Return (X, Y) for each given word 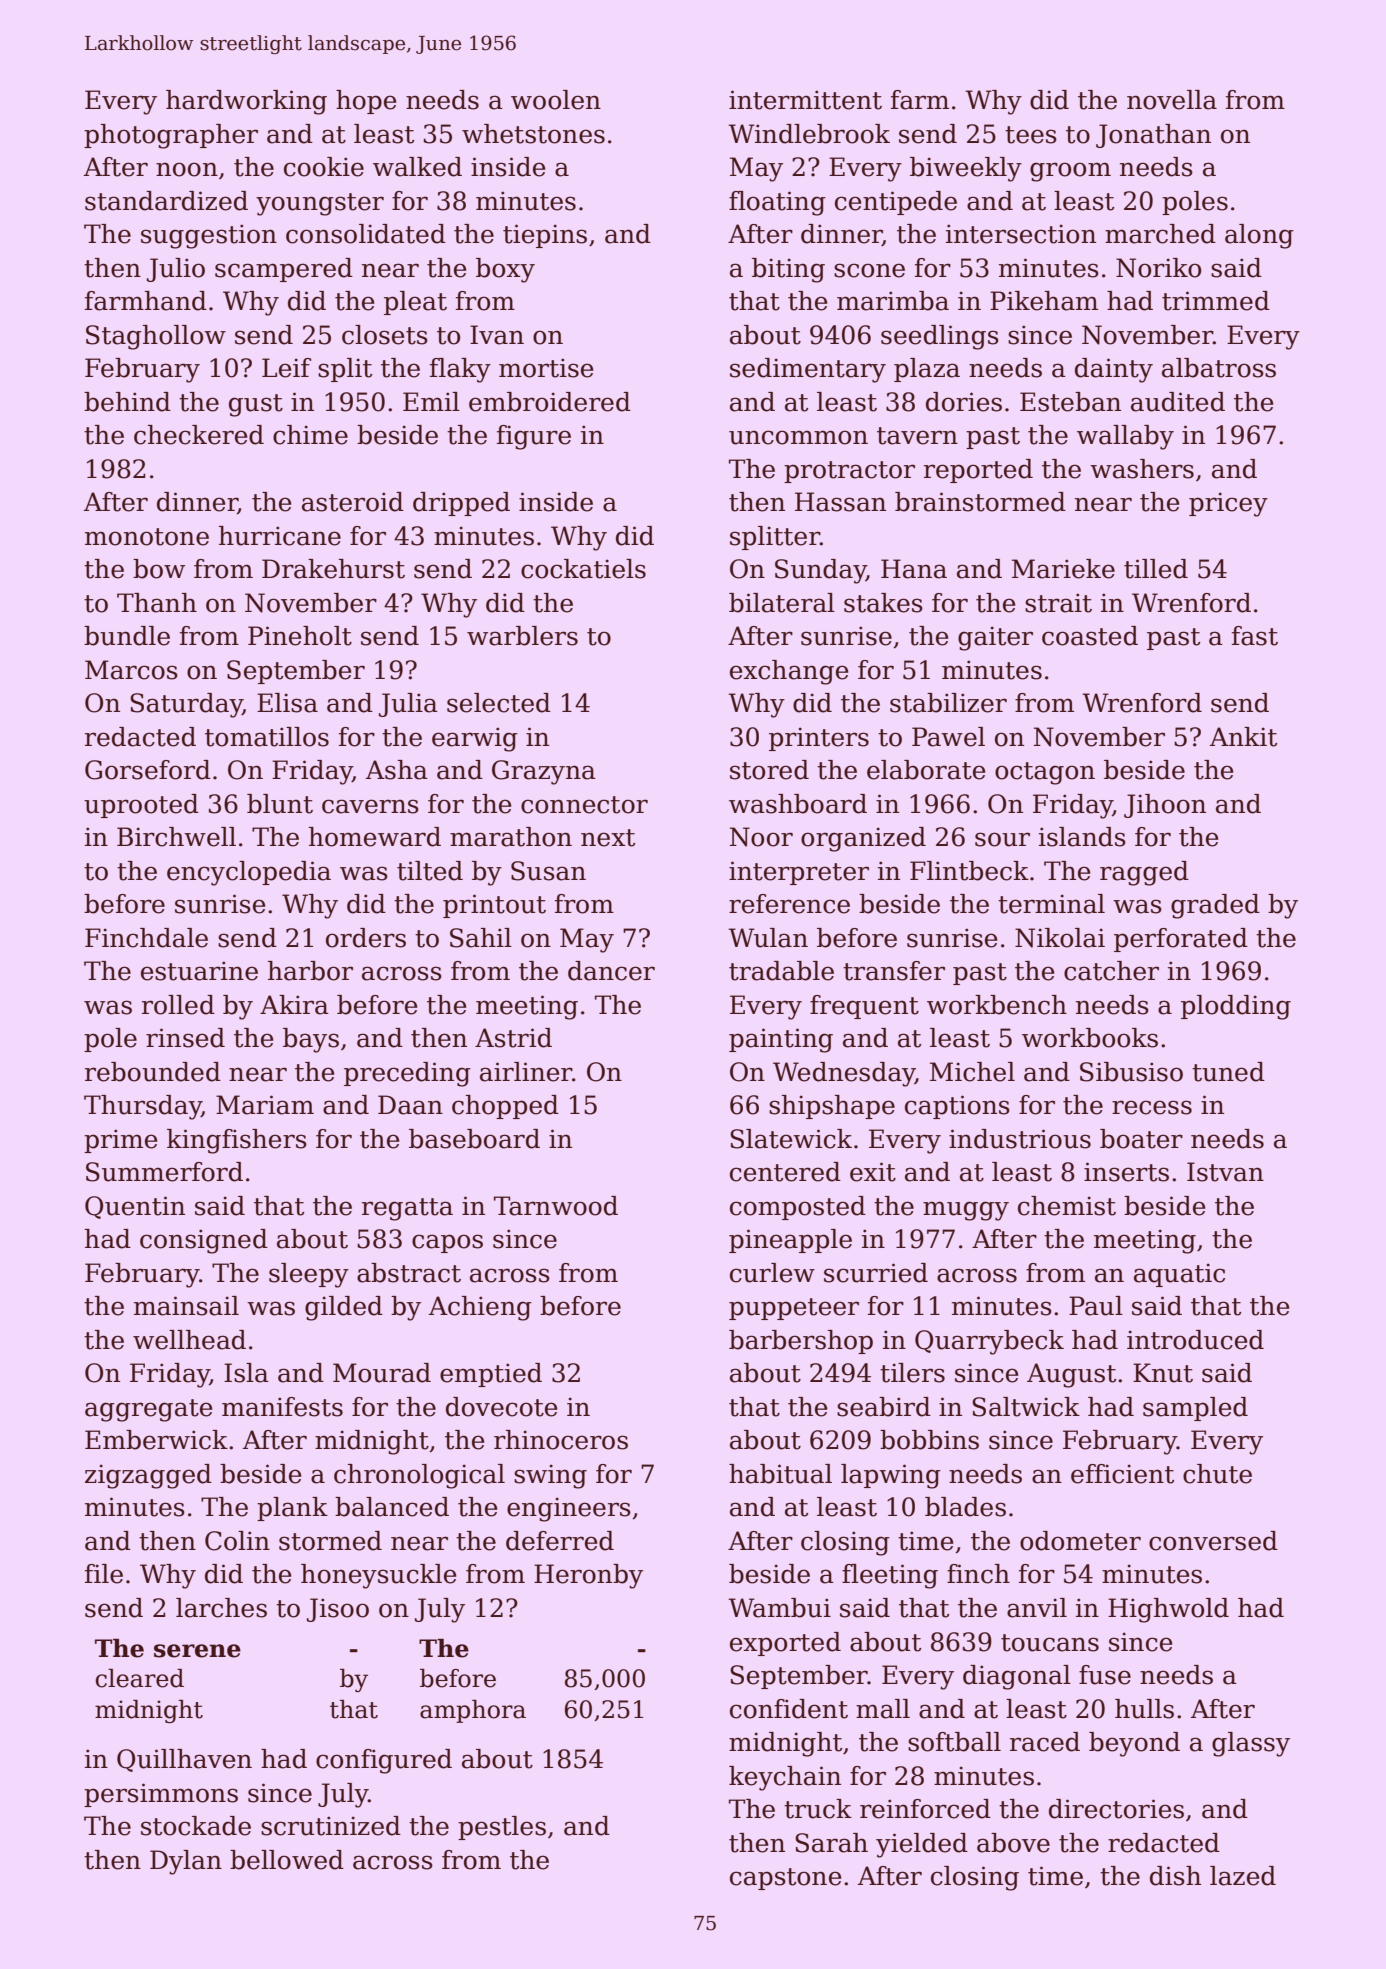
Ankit (1243, 737)
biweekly (966, 169)
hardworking (246, 102)
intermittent (805, 100)
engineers (569, 1509)
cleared (140, 1678)
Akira (294, 1005)
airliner (526, 1072)
